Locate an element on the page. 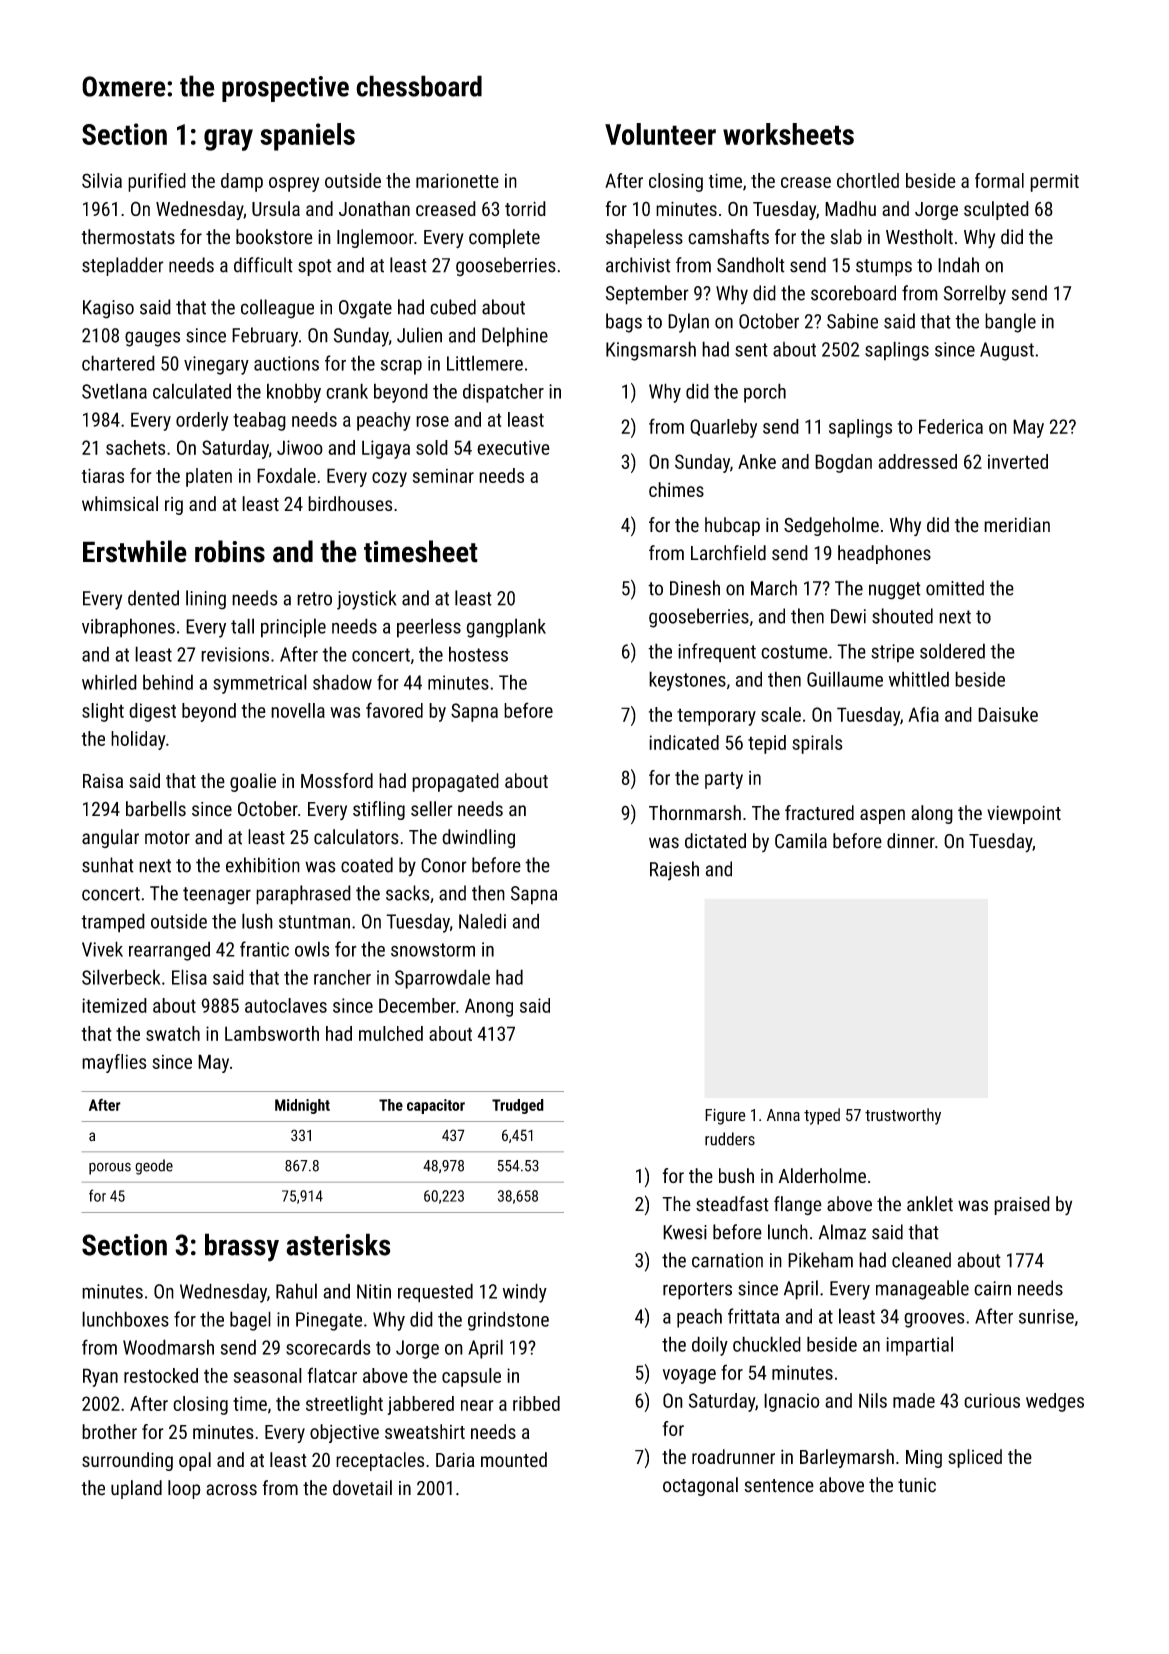  gray is located at coordinates (228, 140).
